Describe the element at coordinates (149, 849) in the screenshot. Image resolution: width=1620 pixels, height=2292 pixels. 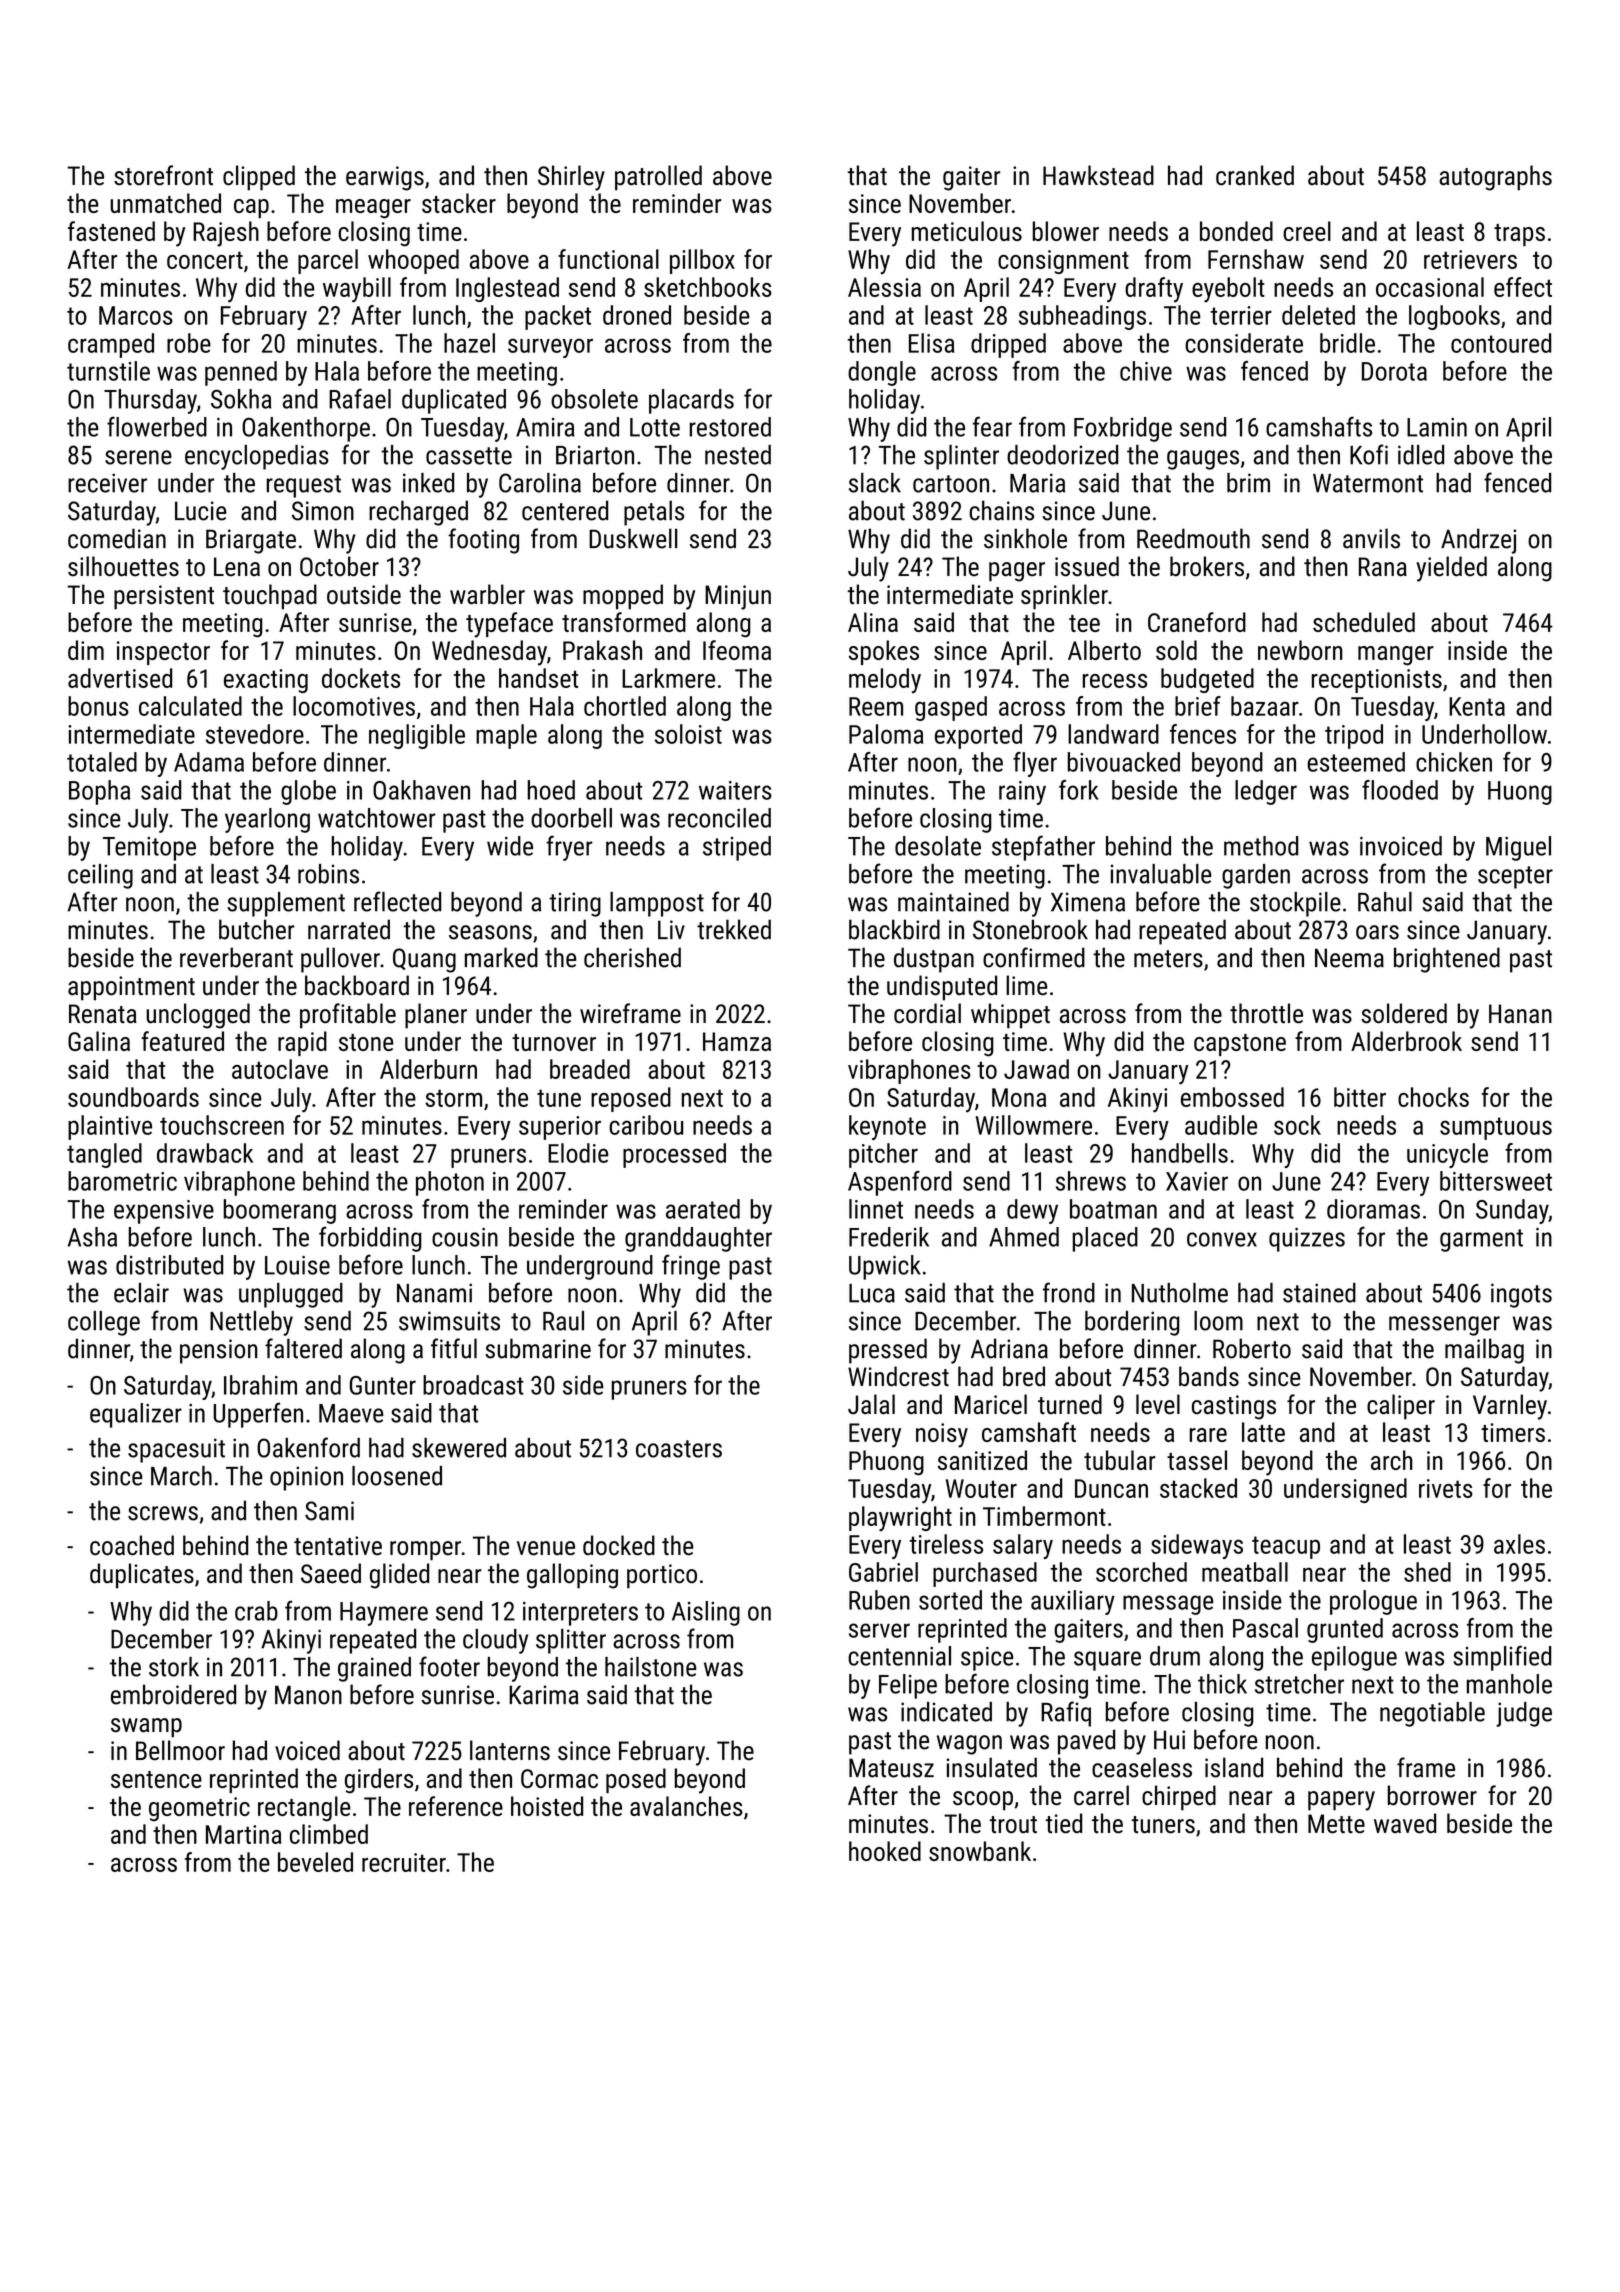
I see `Temitope` at that location.
